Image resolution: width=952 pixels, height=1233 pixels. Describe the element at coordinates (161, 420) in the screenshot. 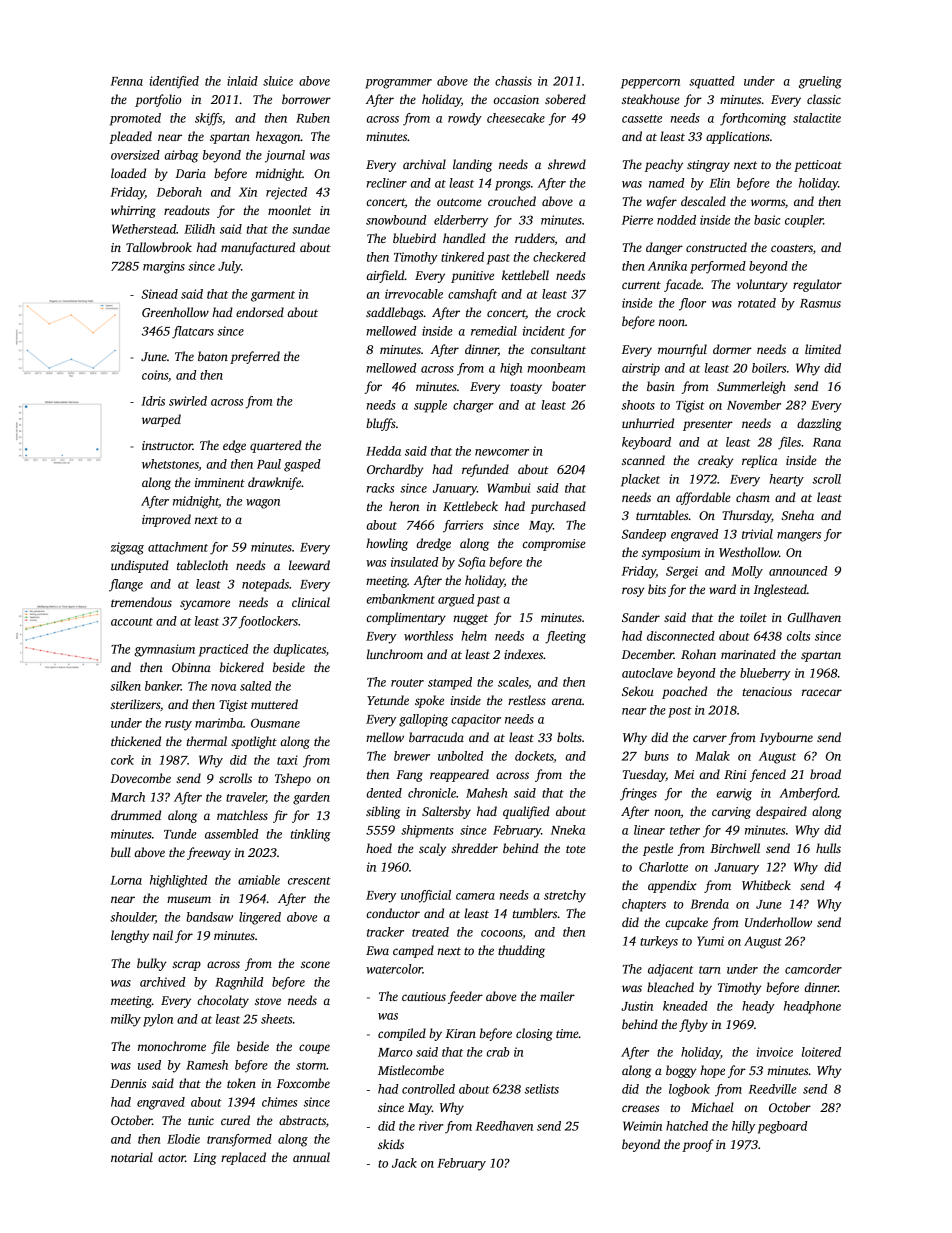

I see `warped` at that location.
